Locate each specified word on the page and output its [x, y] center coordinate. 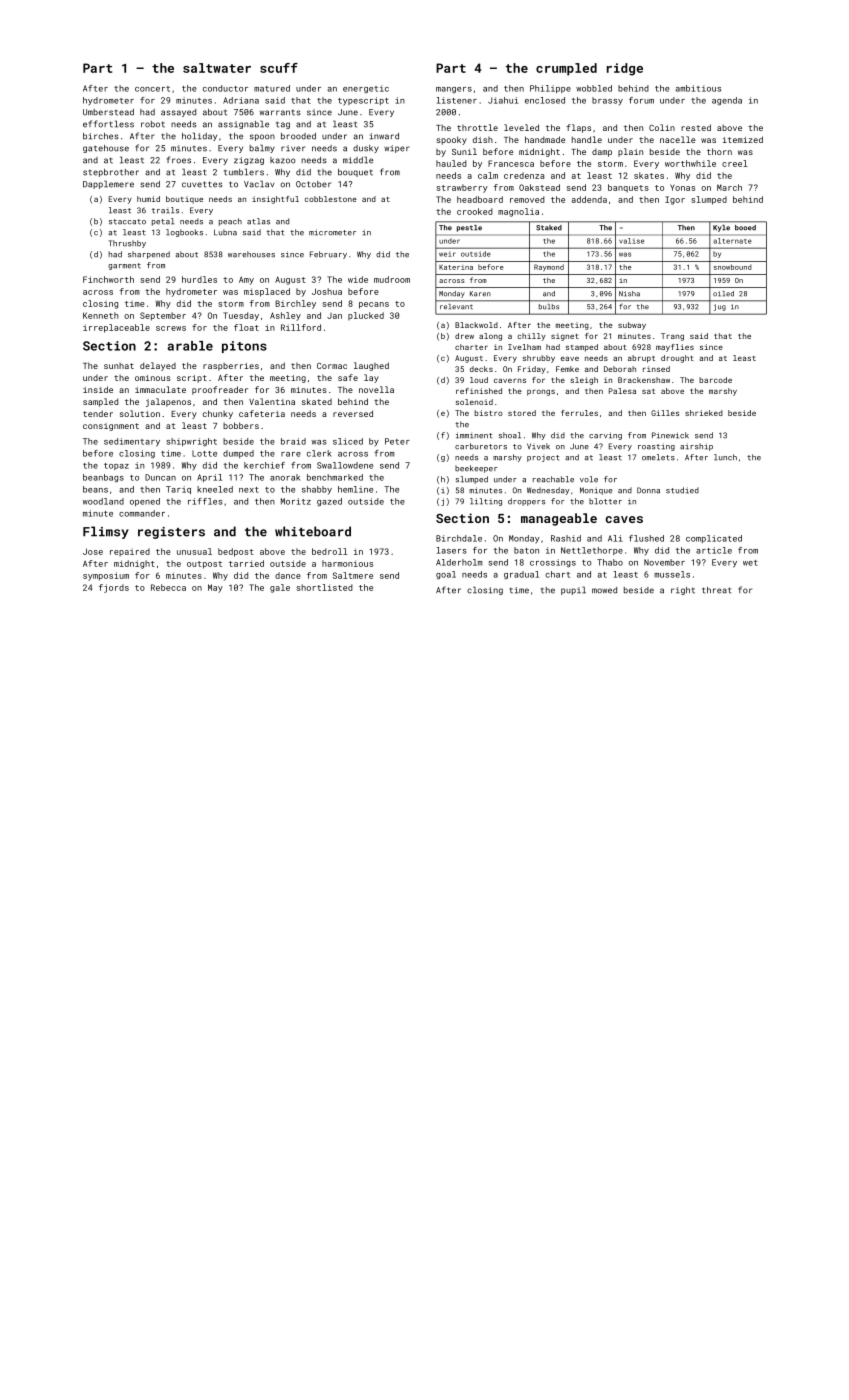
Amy [246, 280]
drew [464, 336]
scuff [279, 68]
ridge [625, 69]
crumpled [566, 69]
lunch [725, 457]
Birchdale [459, 538]
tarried [246, 563]
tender [98, 413]
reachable [553, 479]
